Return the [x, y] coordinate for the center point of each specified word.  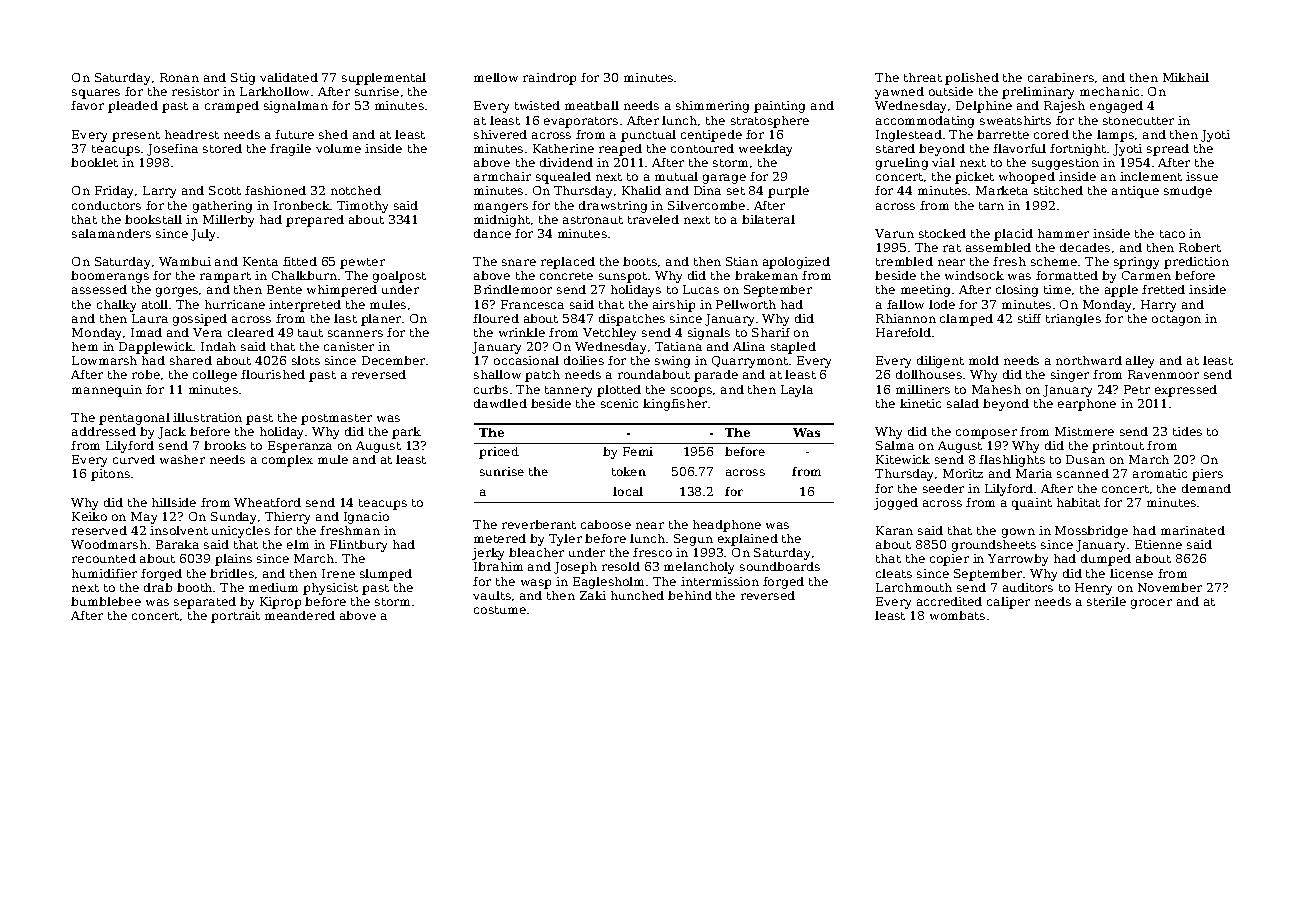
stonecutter [1138, 121]
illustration [207, 417]
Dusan [1085, 459]
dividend [566, 162]
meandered [300, 615]
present [136, 136]
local [628, 491]
